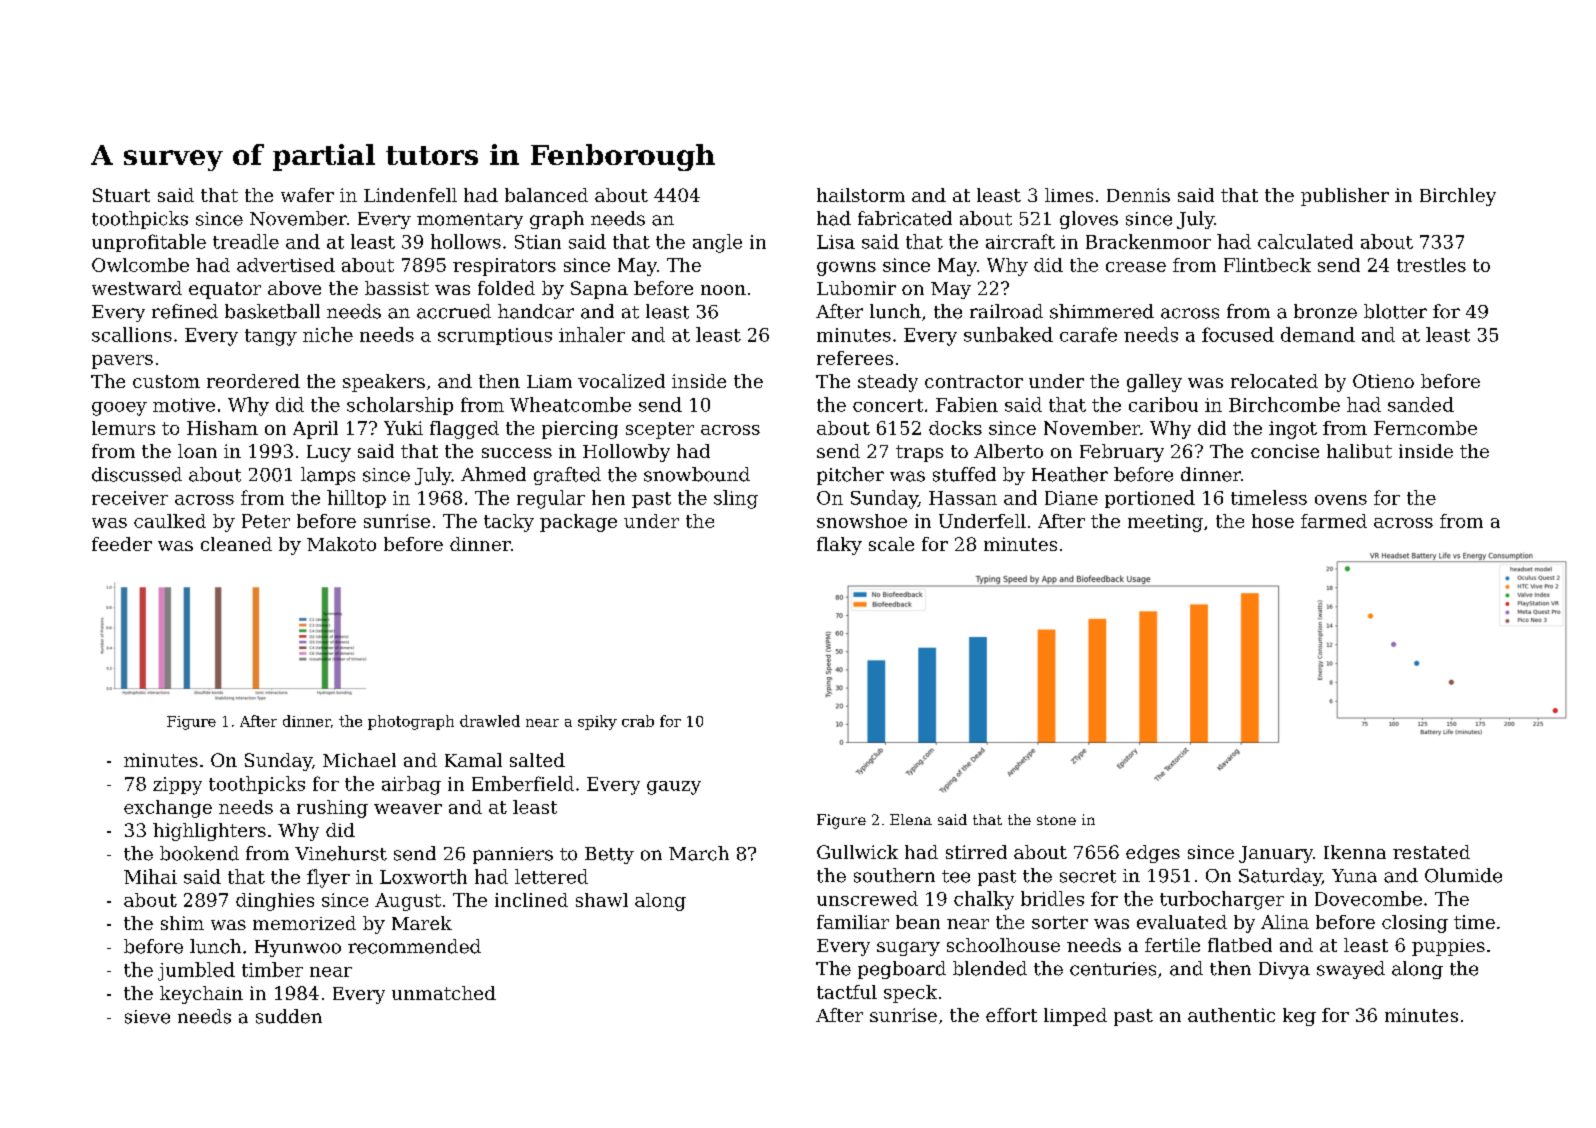 This screenshot has width=1596, height=1128. I want to click on Dennis, so click(1138, 195).
